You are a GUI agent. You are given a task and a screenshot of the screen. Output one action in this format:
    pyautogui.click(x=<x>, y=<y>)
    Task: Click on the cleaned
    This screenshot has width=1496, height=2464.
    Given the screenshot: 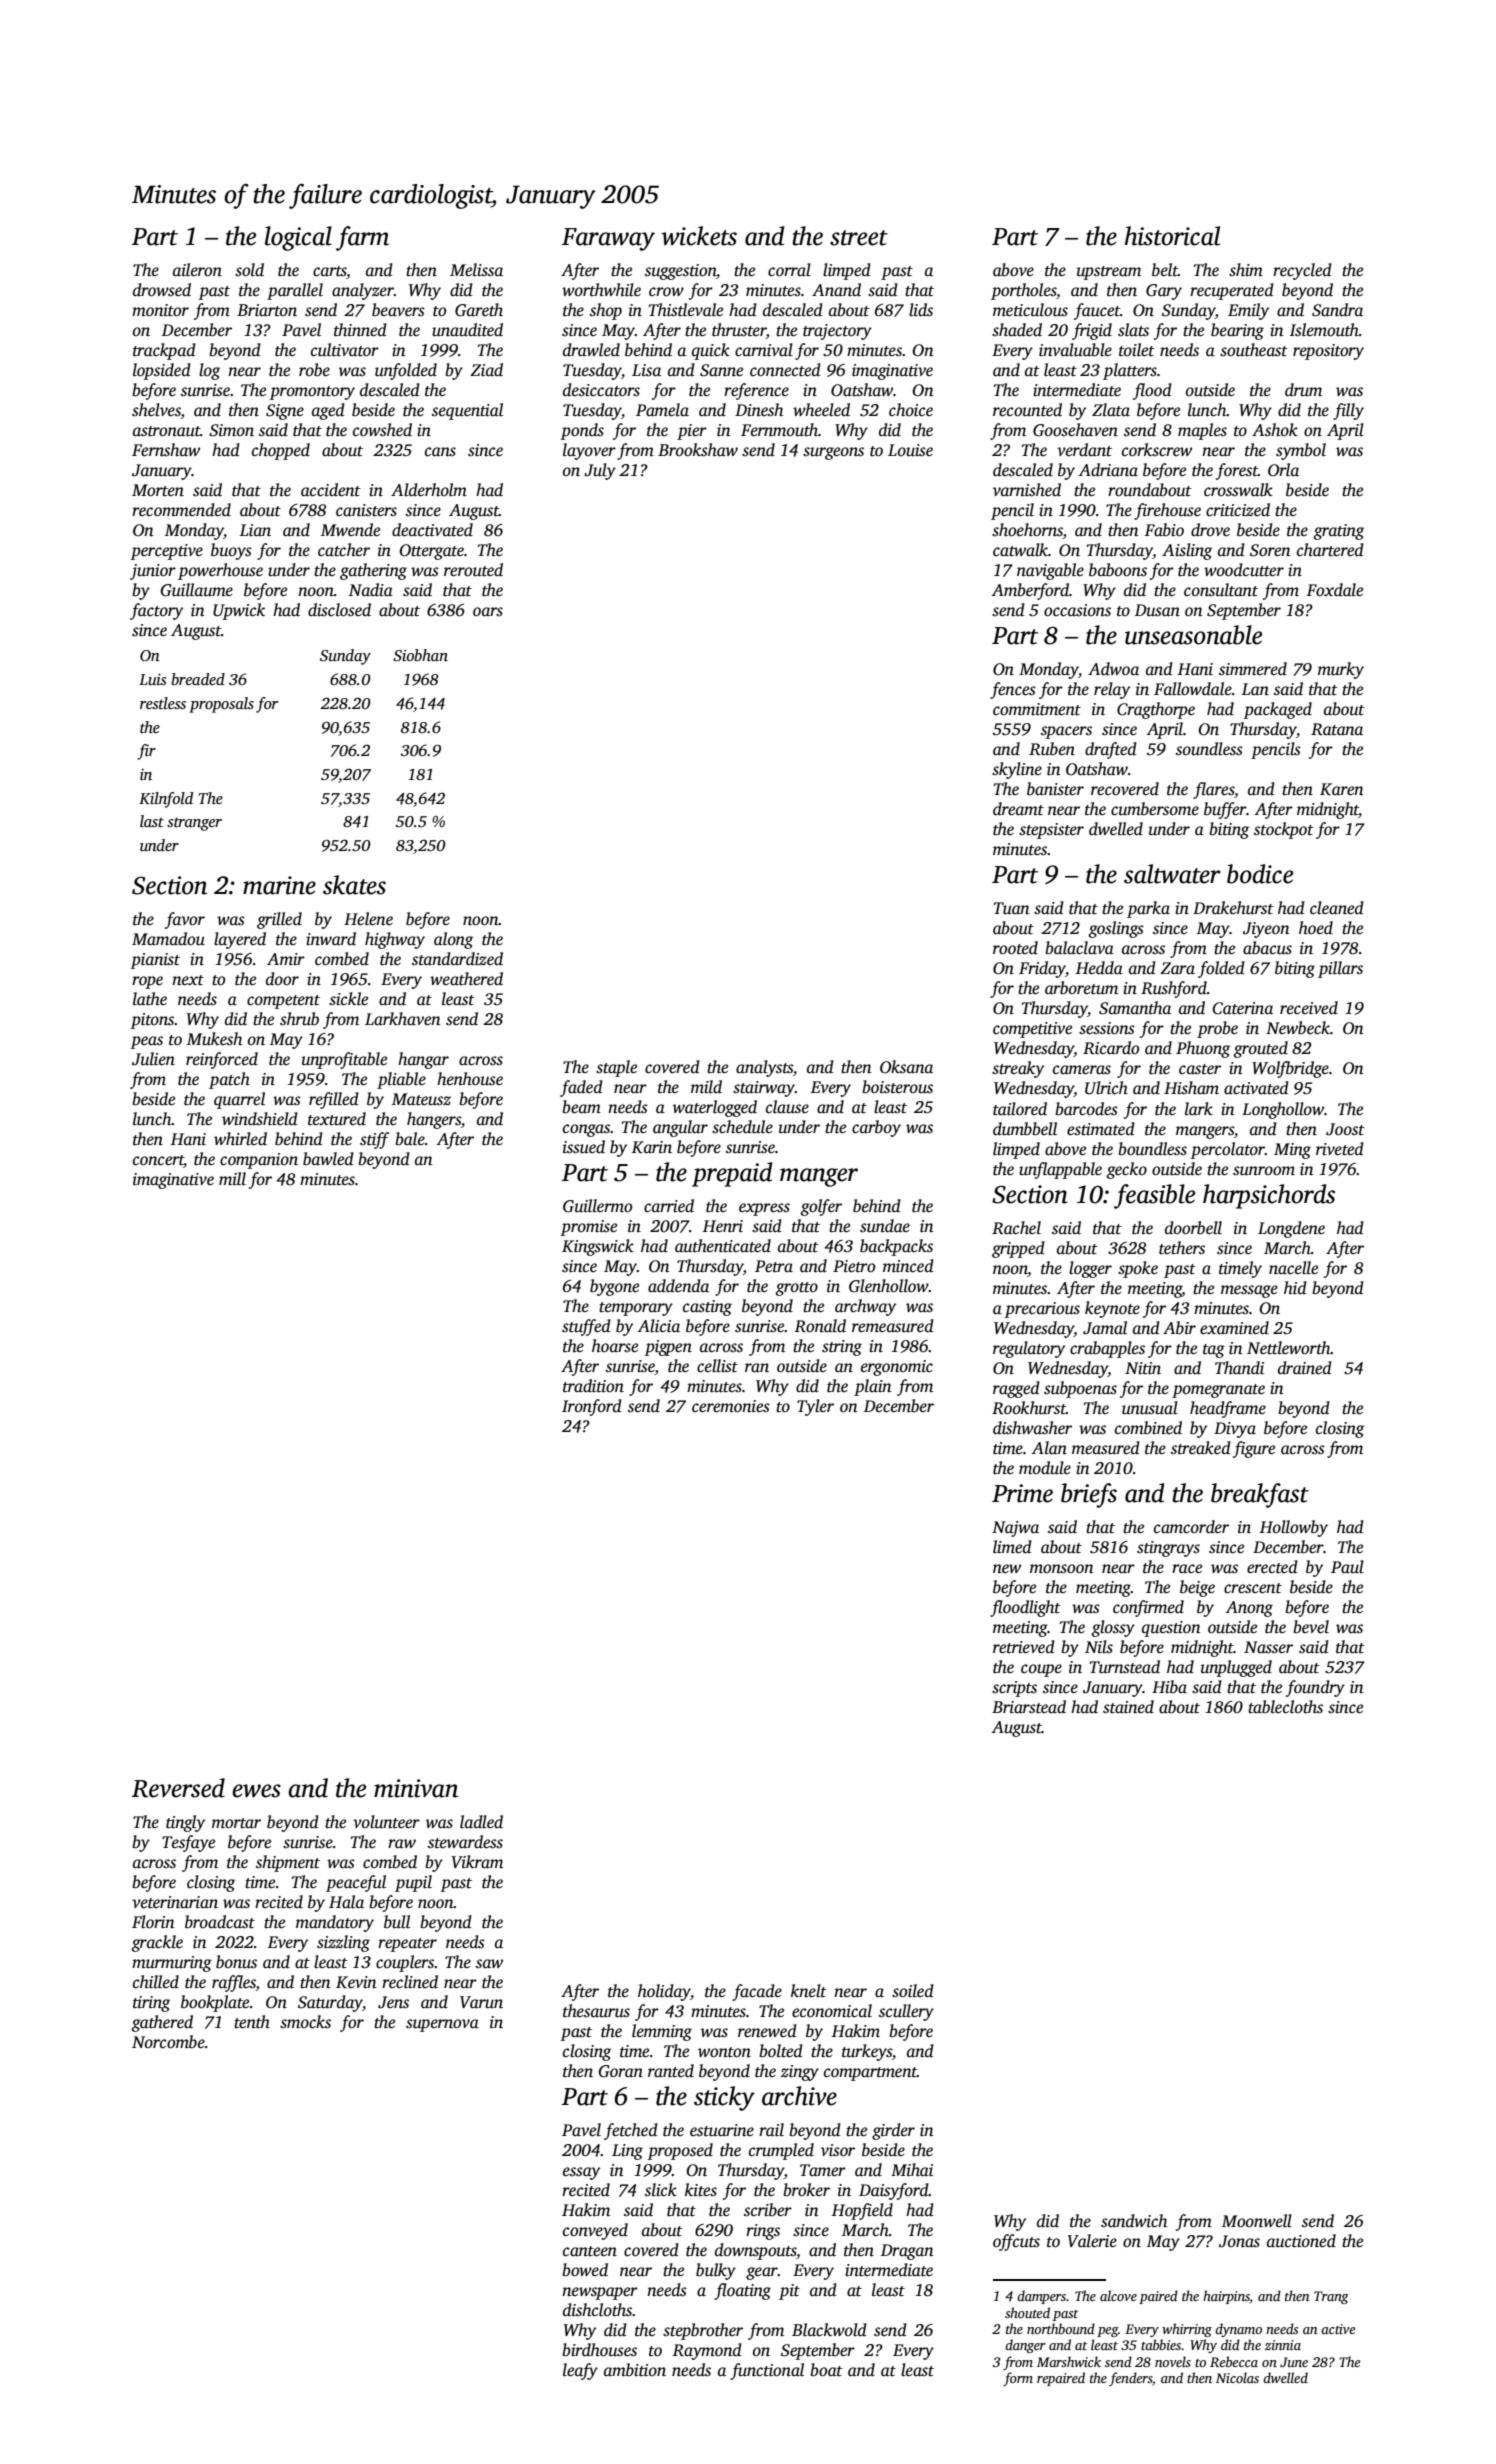 What is the action you would take?
    pyautogui.click(x=1337, y=908)
